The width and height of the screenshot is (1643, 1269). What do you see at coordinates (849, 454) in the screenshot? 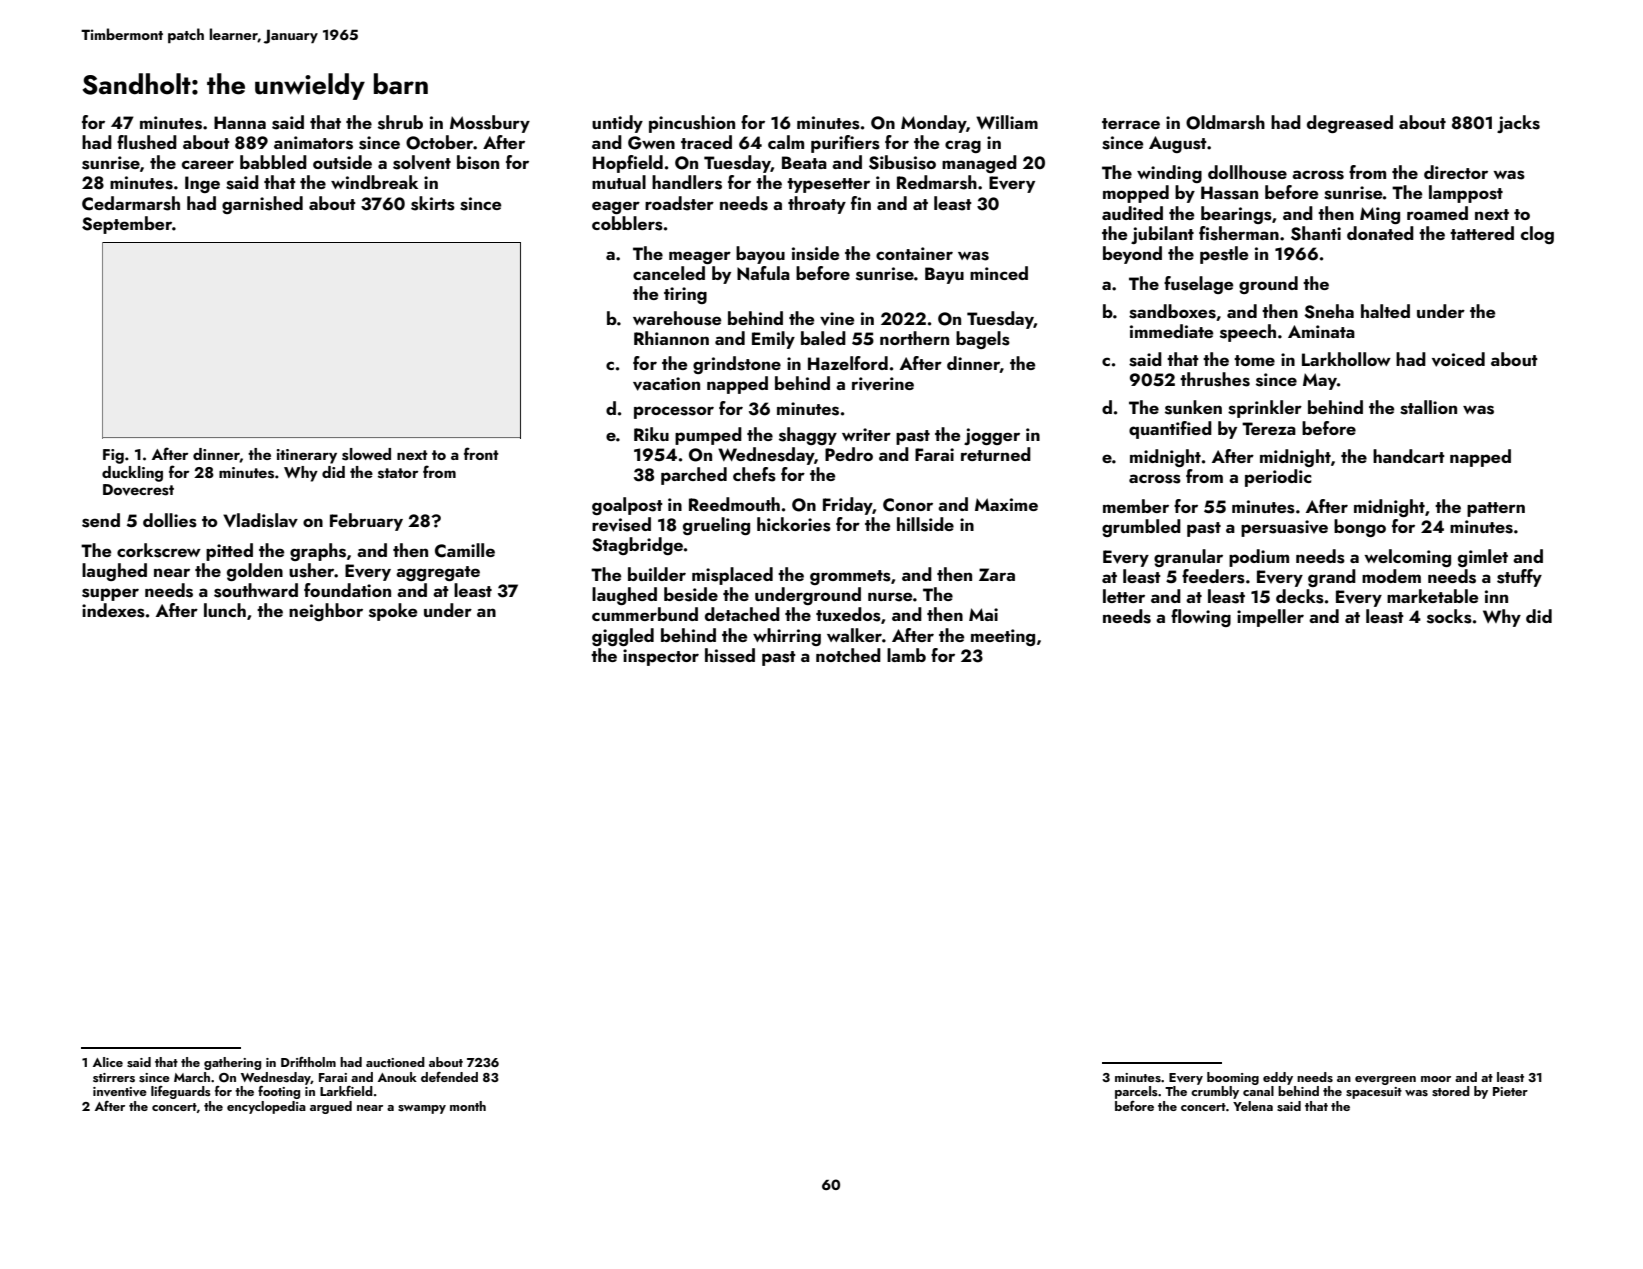
I see `Pedro` at bounding box center [849, 454].
